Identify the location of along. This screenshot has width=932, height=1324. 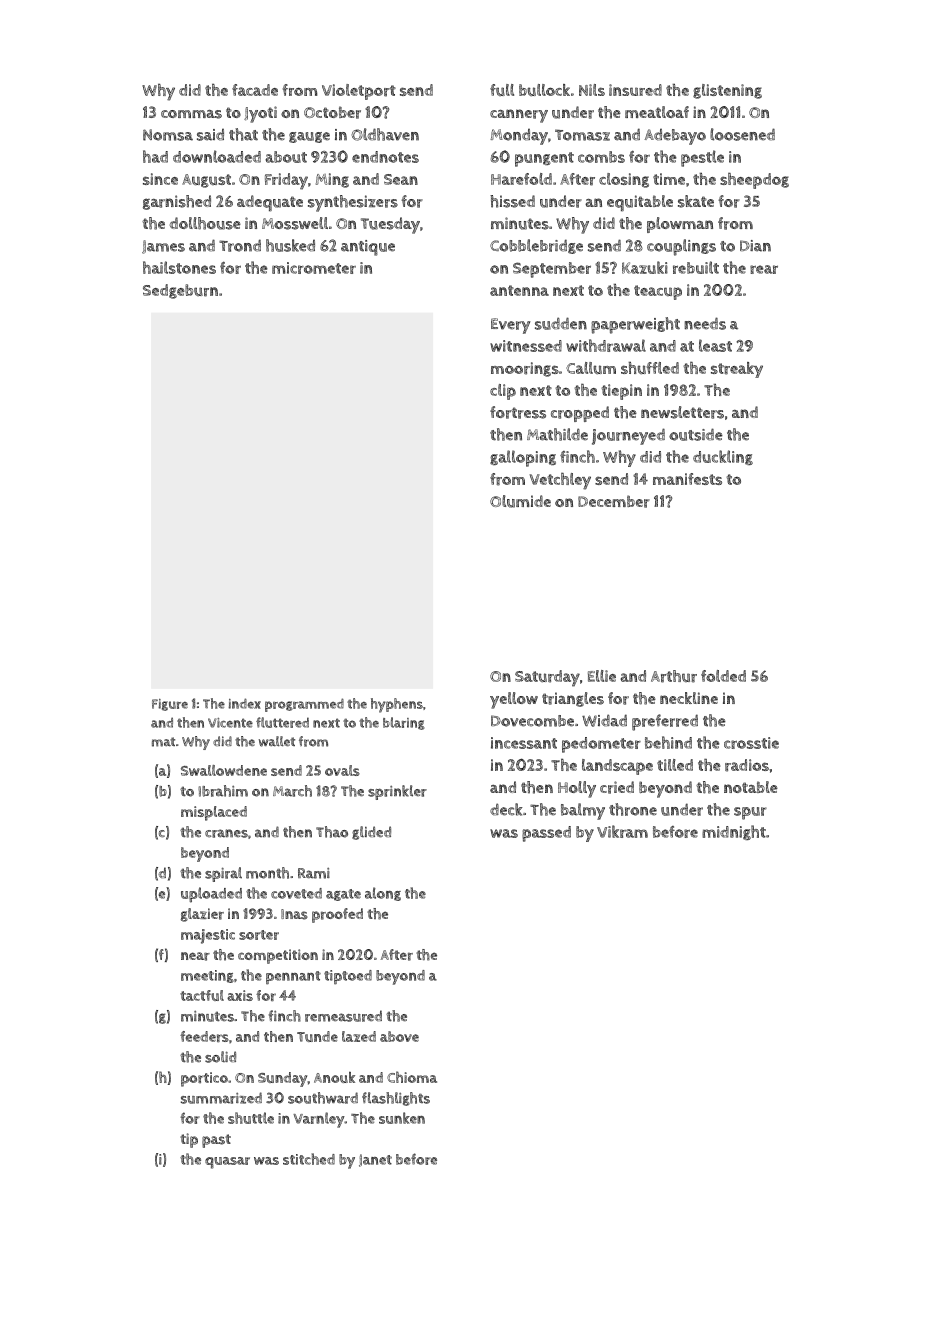
(383, 894).
